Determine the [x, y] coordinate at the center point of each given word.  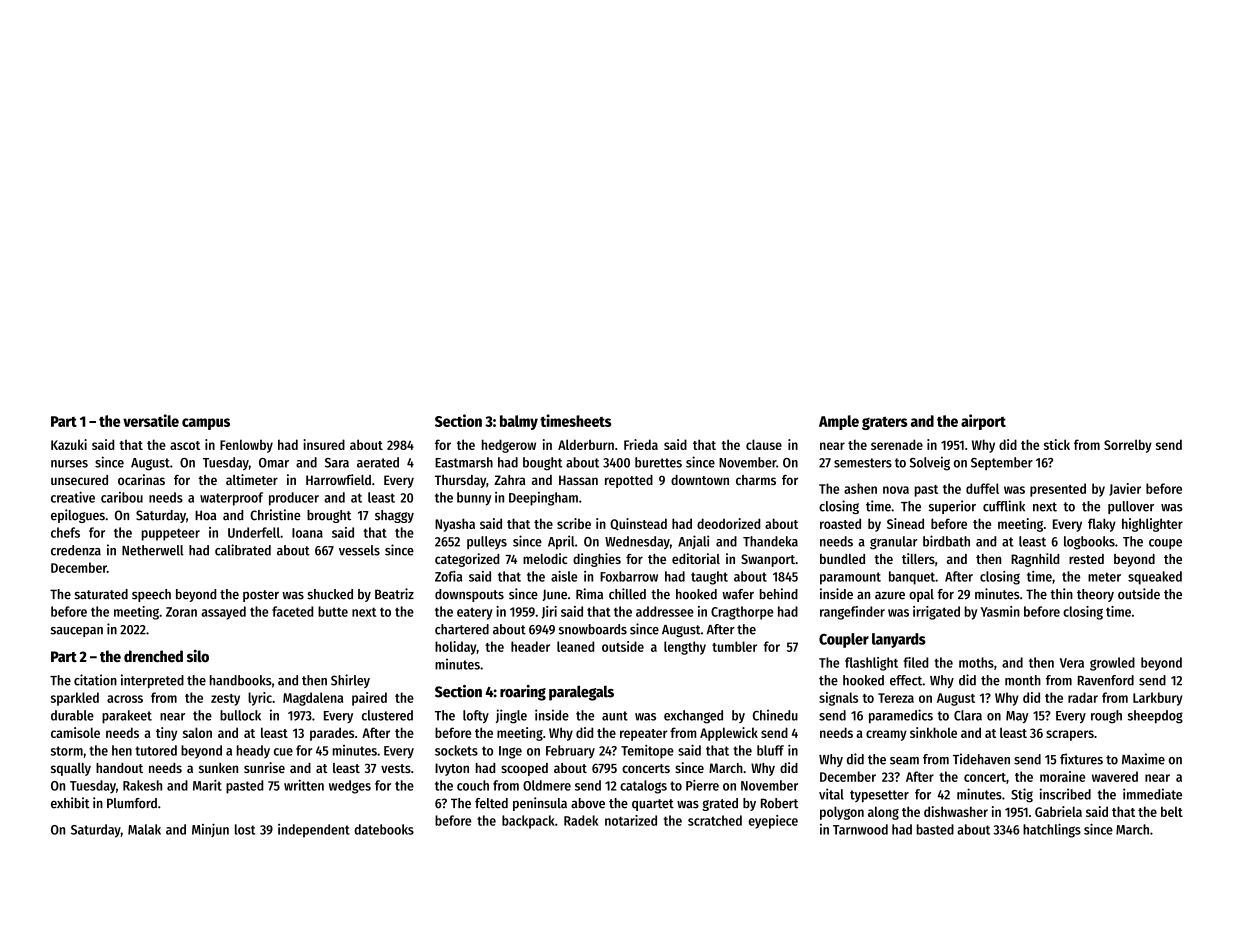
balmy [519, 422]
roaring [523, 693]
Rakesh [142, 785]
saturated [101, 594]
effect [906, 680]
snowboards [593, 629]
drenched [153, 656]
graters [884, 423]
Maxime [1143, 759]
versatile [151, 420]
